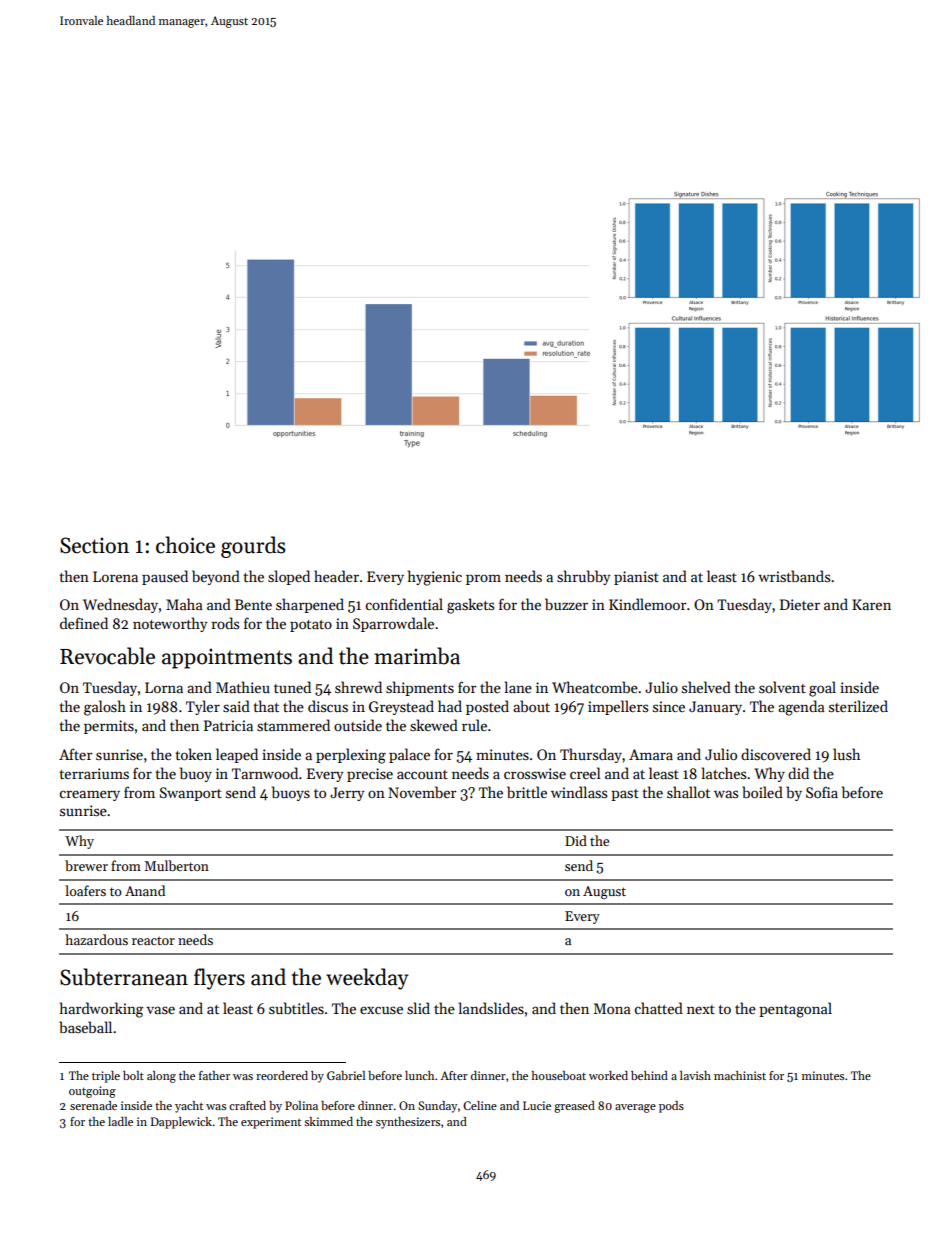 The image size is (952, 1233). I want to click on weekday, so click(367, 979).
